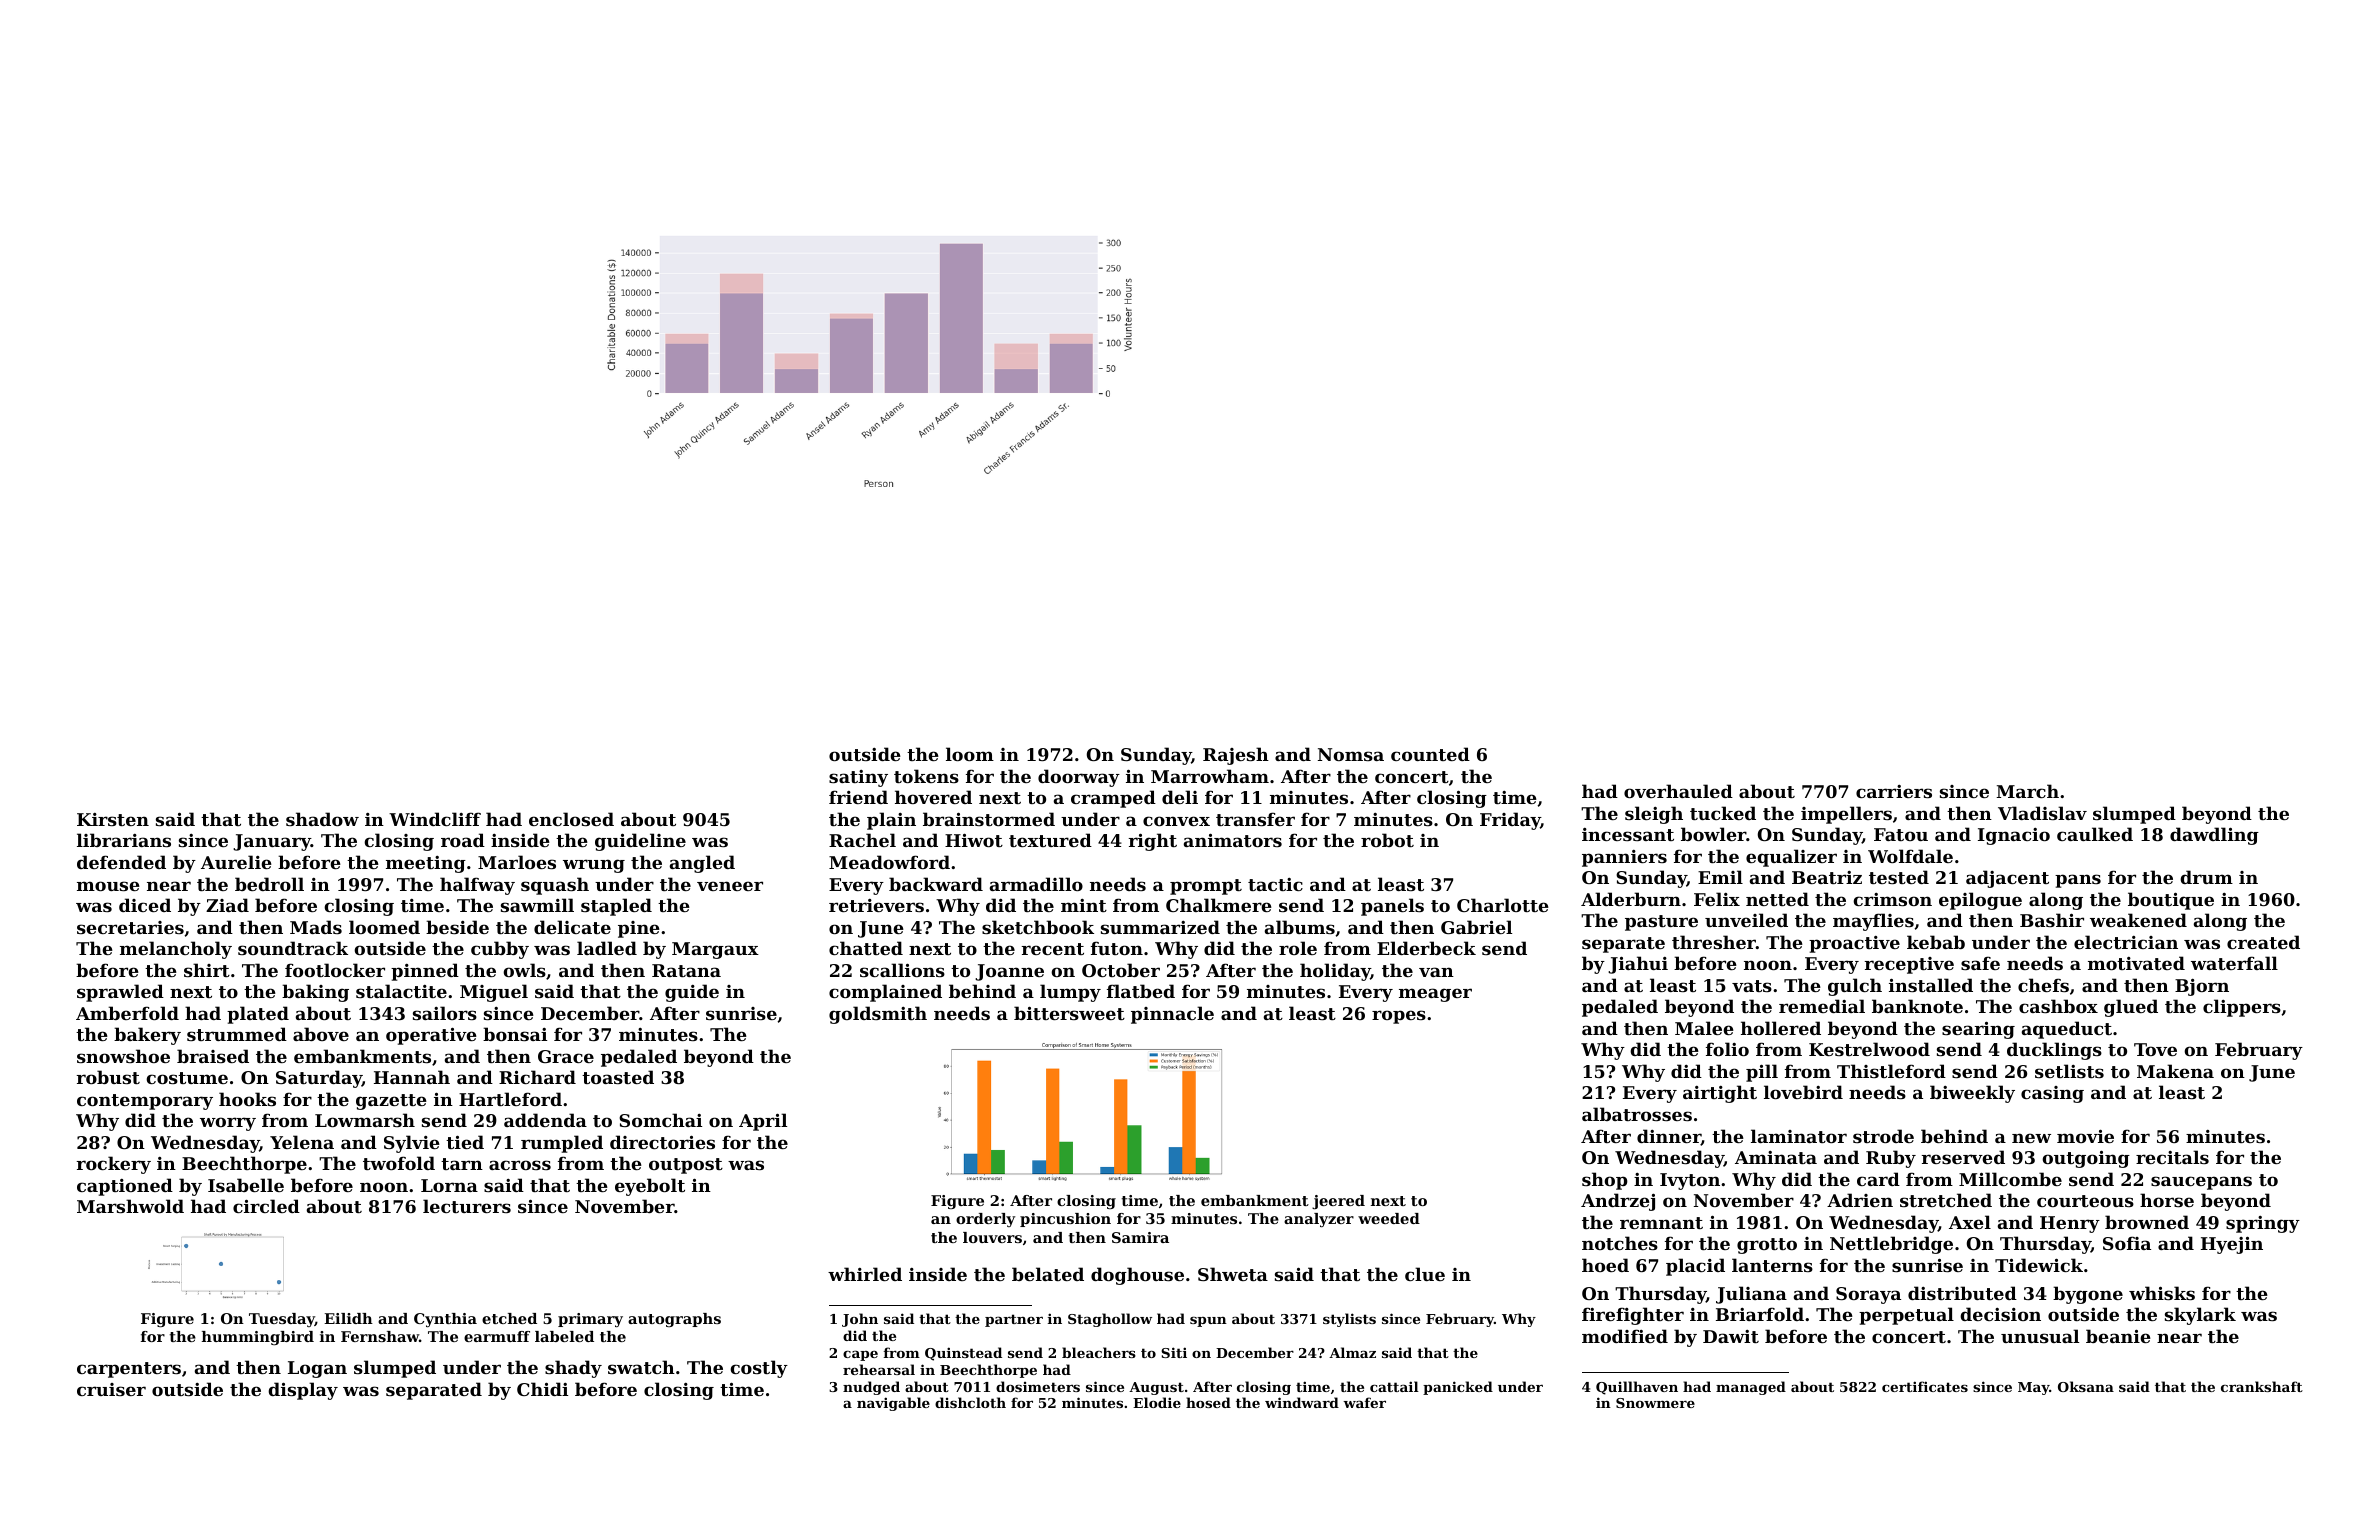  What do you see at coordinates (1781, 1028) in the document?
I see `hollered` at bounding box center [1781, 1028].
